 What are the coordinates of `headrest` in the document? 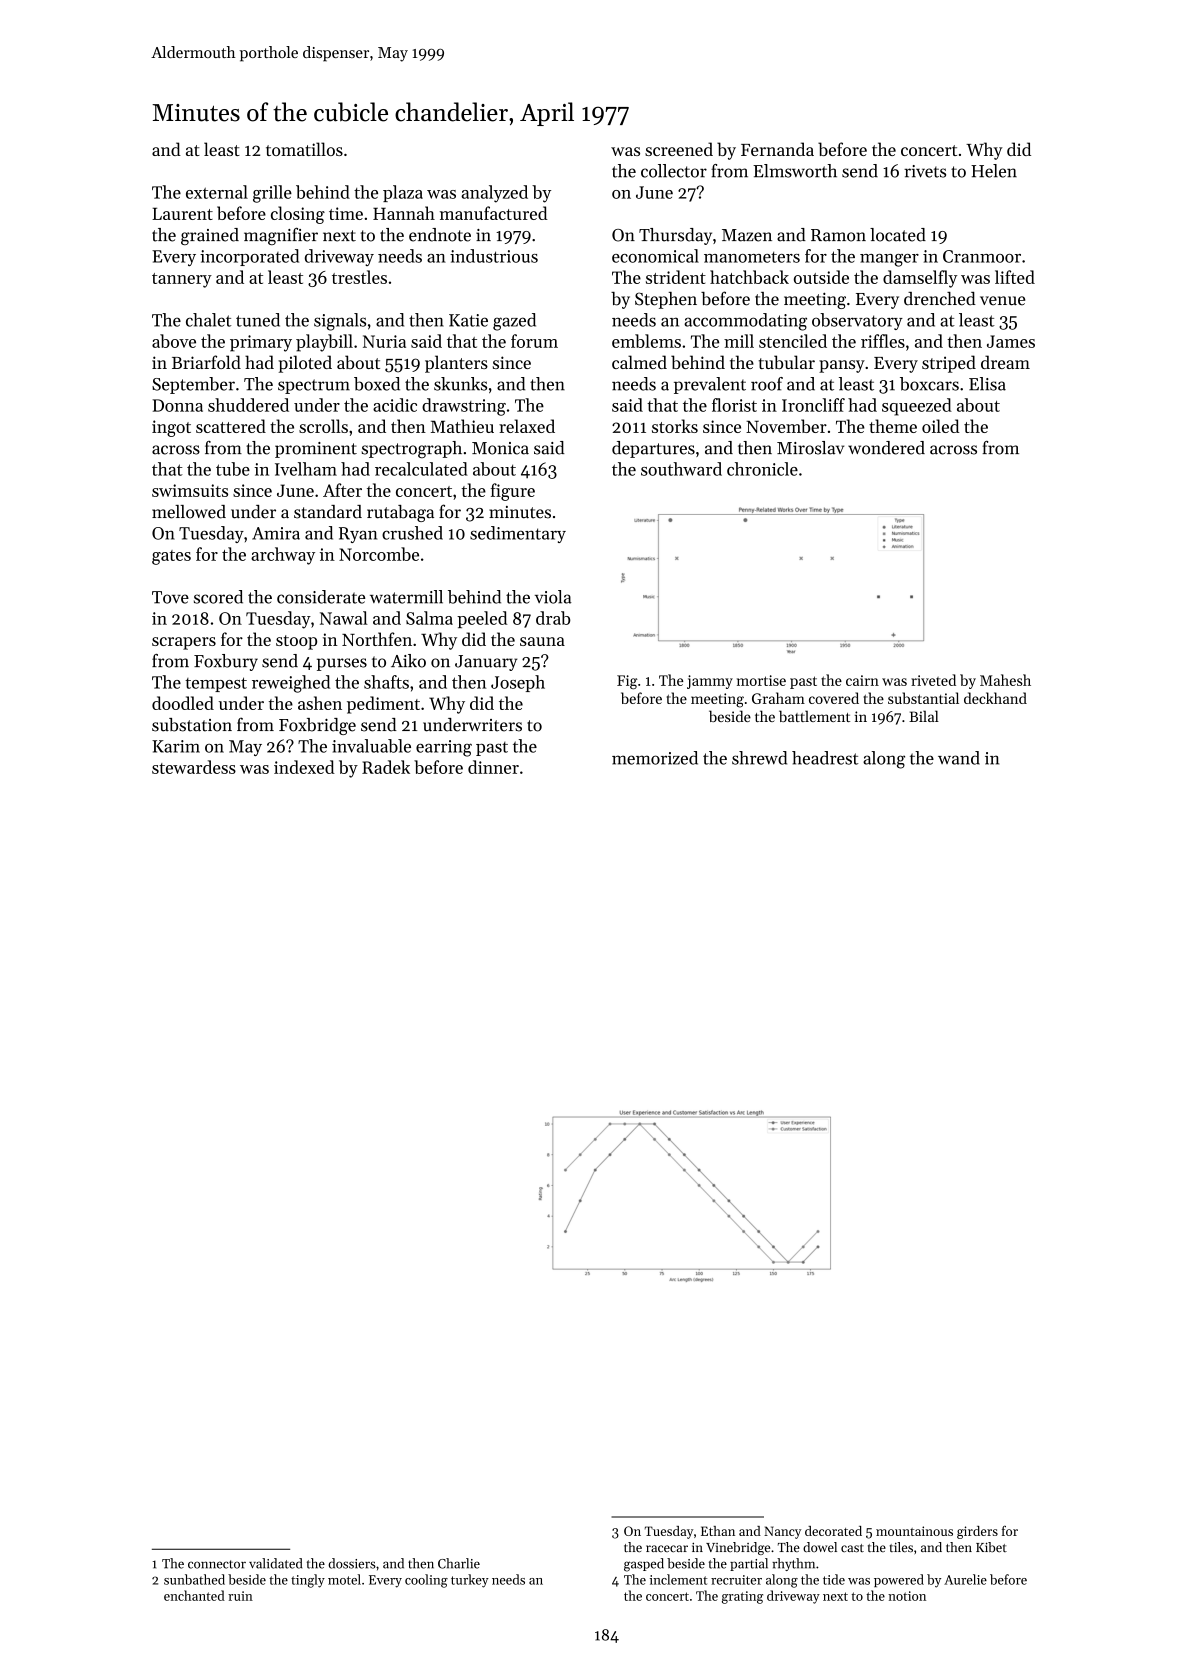 It's located at (825, 758).
